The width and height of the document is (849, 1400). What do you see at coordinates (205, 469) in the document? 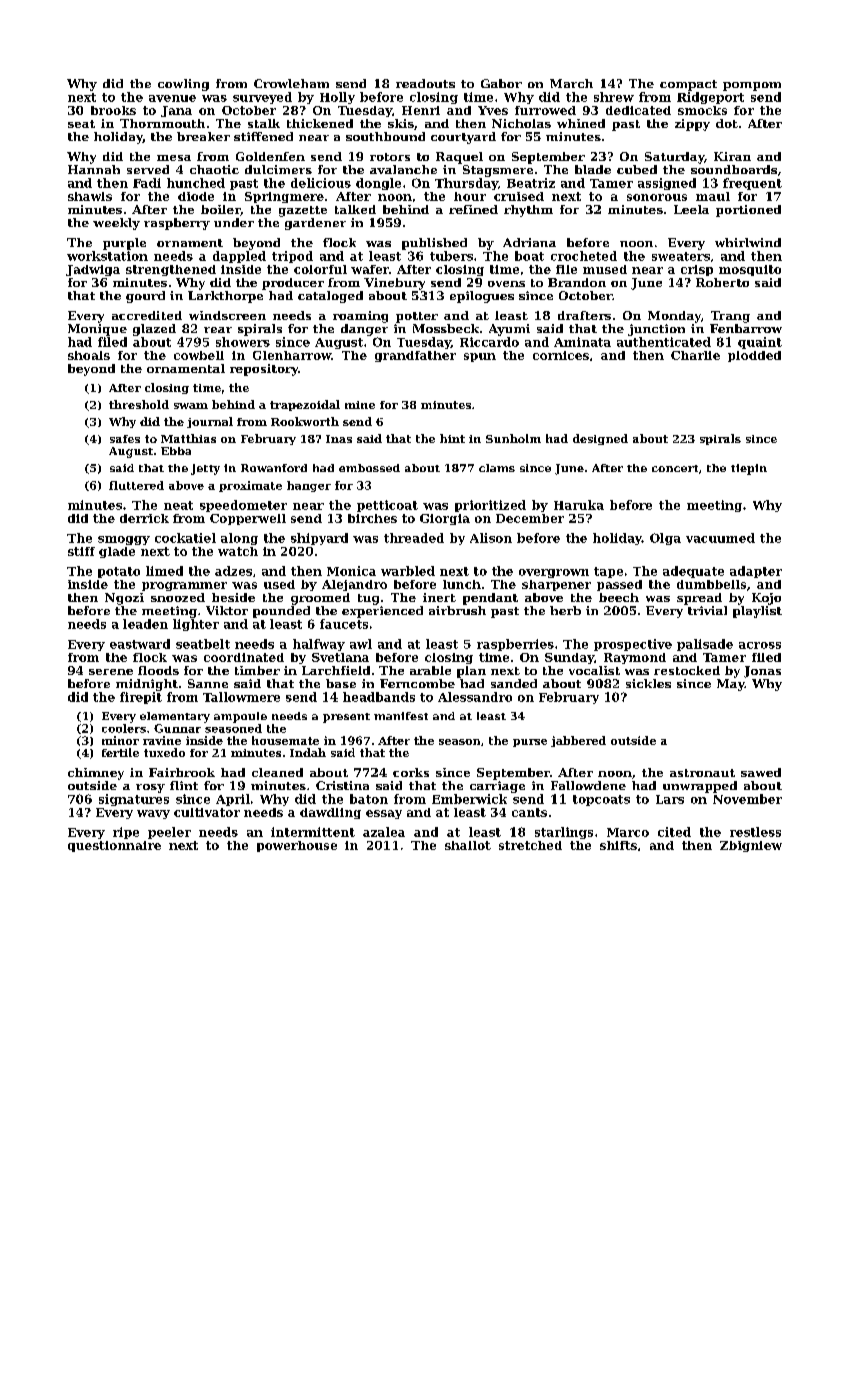
I see `jetty` at bounding box center [205, 469].
